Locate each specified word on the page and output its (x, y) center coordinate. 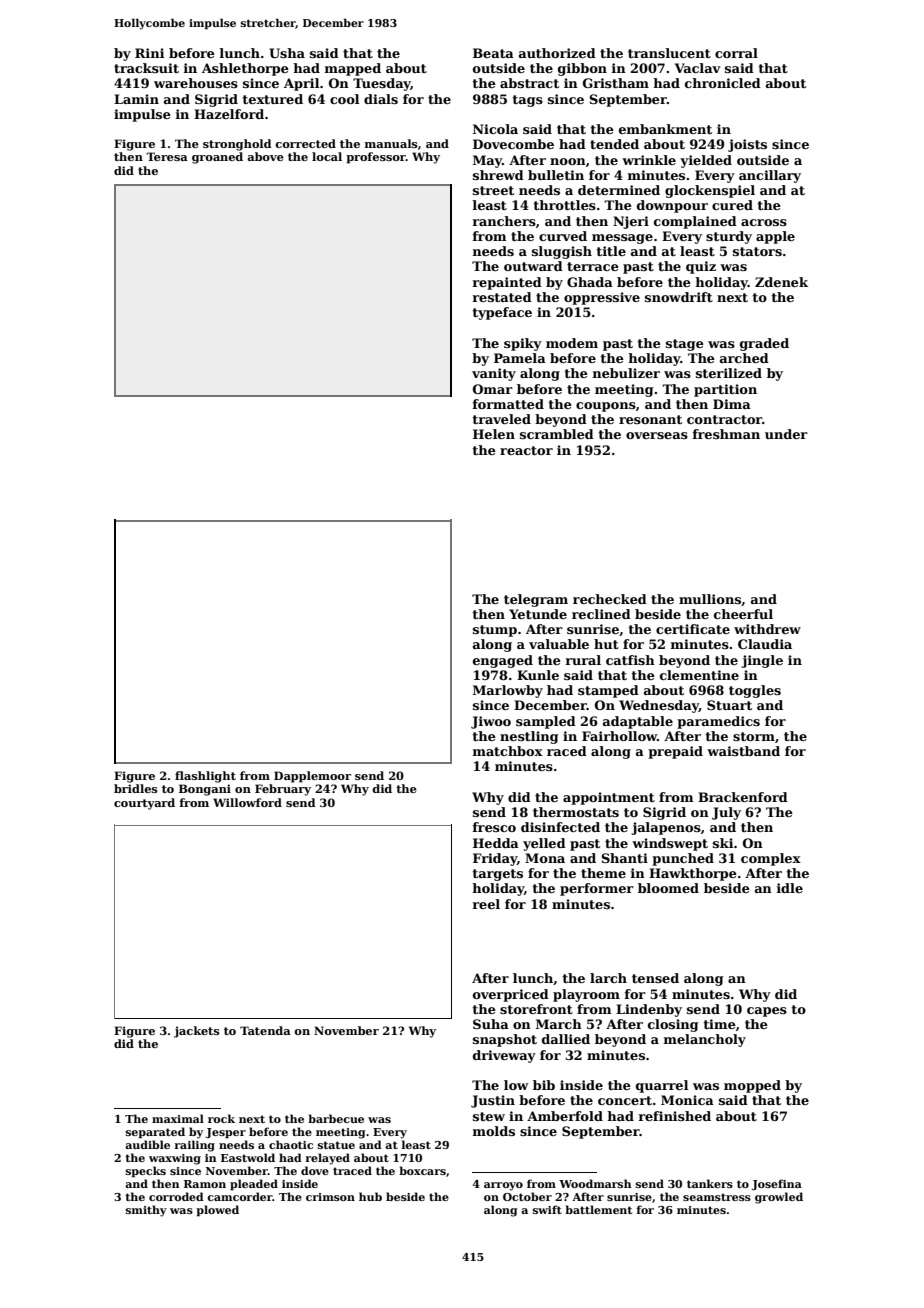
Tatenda (265, 1030)
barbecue (336, 1118)
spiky (523, 344)
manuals (391, 143)
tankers (710, 1183)
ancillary (770, 176)
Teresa (167, 156)
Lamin (136, 99)
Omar (493, 389)
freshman (726, 434)
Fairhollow (619, 736)
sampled (546, 722)
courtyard (144, 804)
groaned (217, 158)
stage (685, 345)
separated (155, 1133)
